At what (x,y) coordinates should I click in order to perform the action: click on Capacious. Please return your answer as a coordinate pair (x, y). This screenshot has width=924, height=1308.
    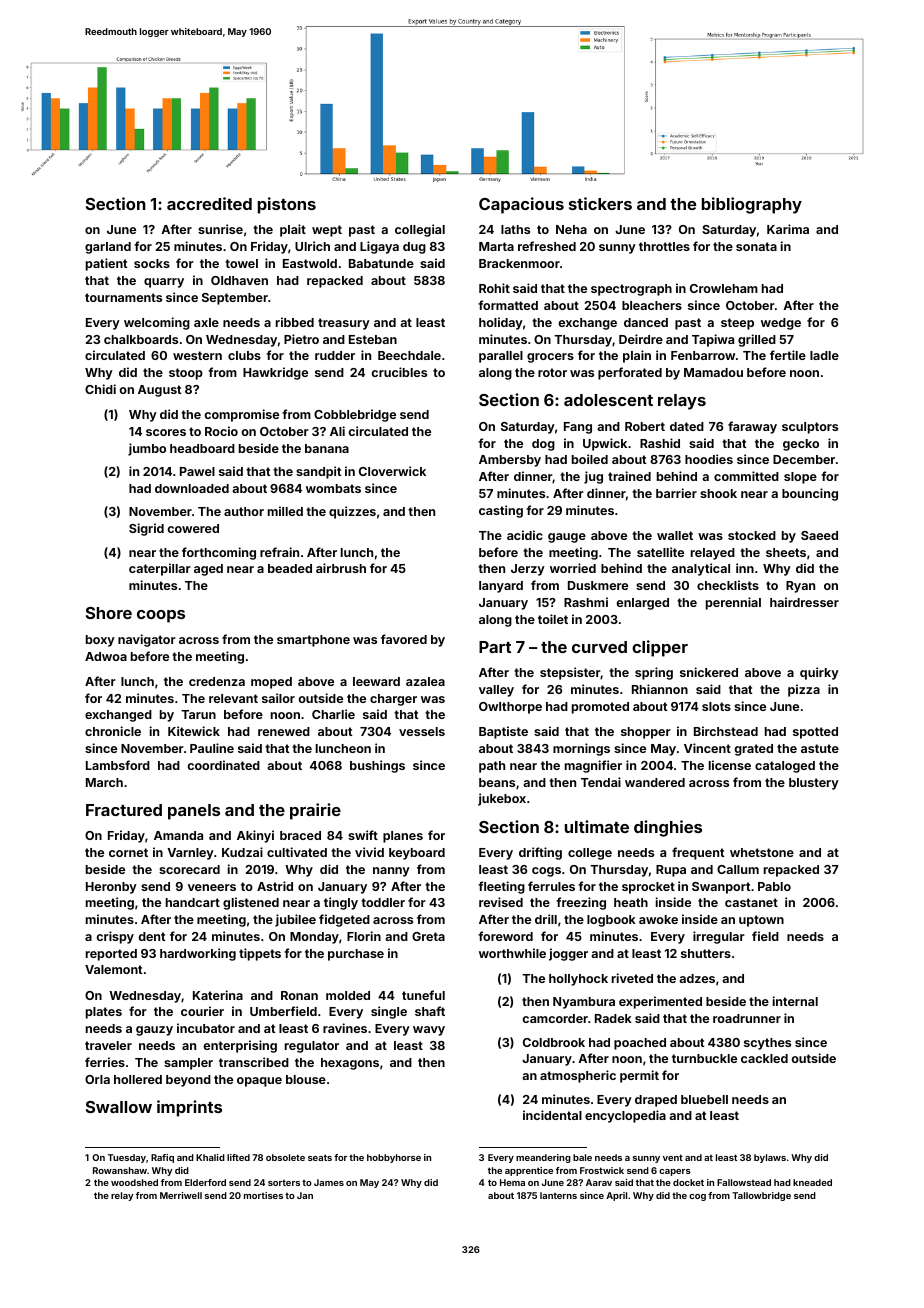
    Looking at the image, I should click on (521, 205).
